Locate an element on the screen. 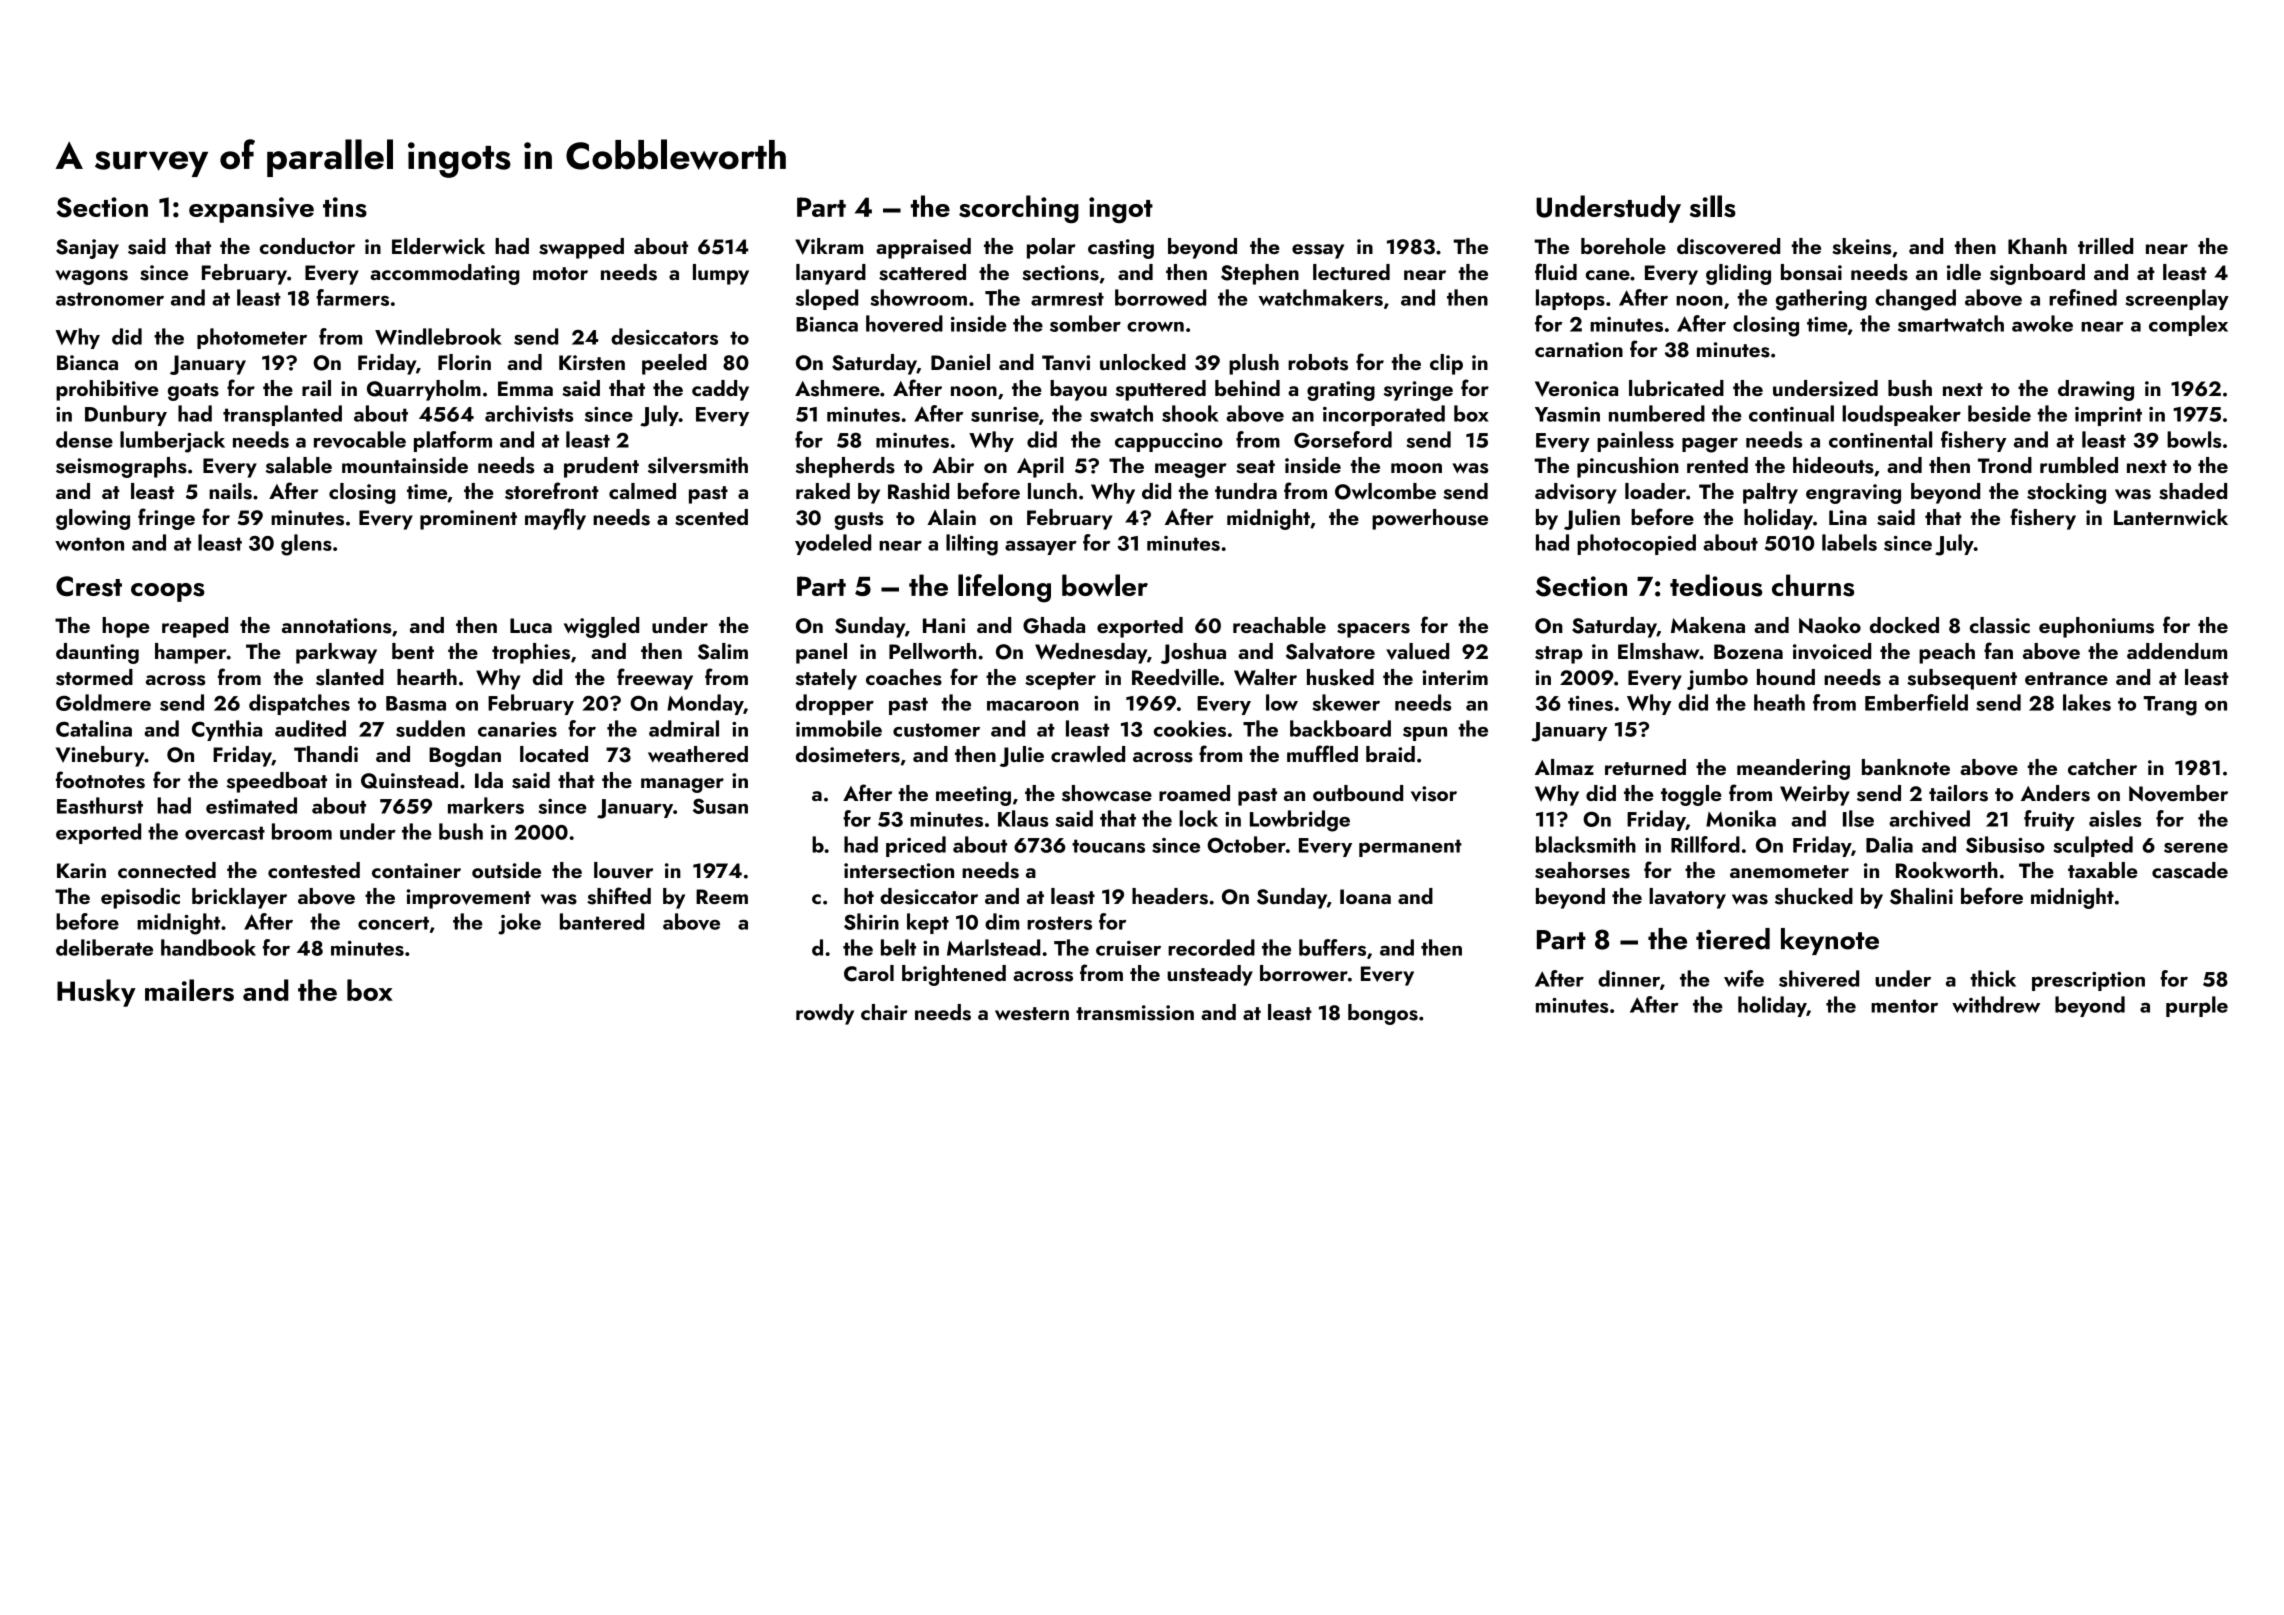  expansive is located at coordinates (251, 210).
